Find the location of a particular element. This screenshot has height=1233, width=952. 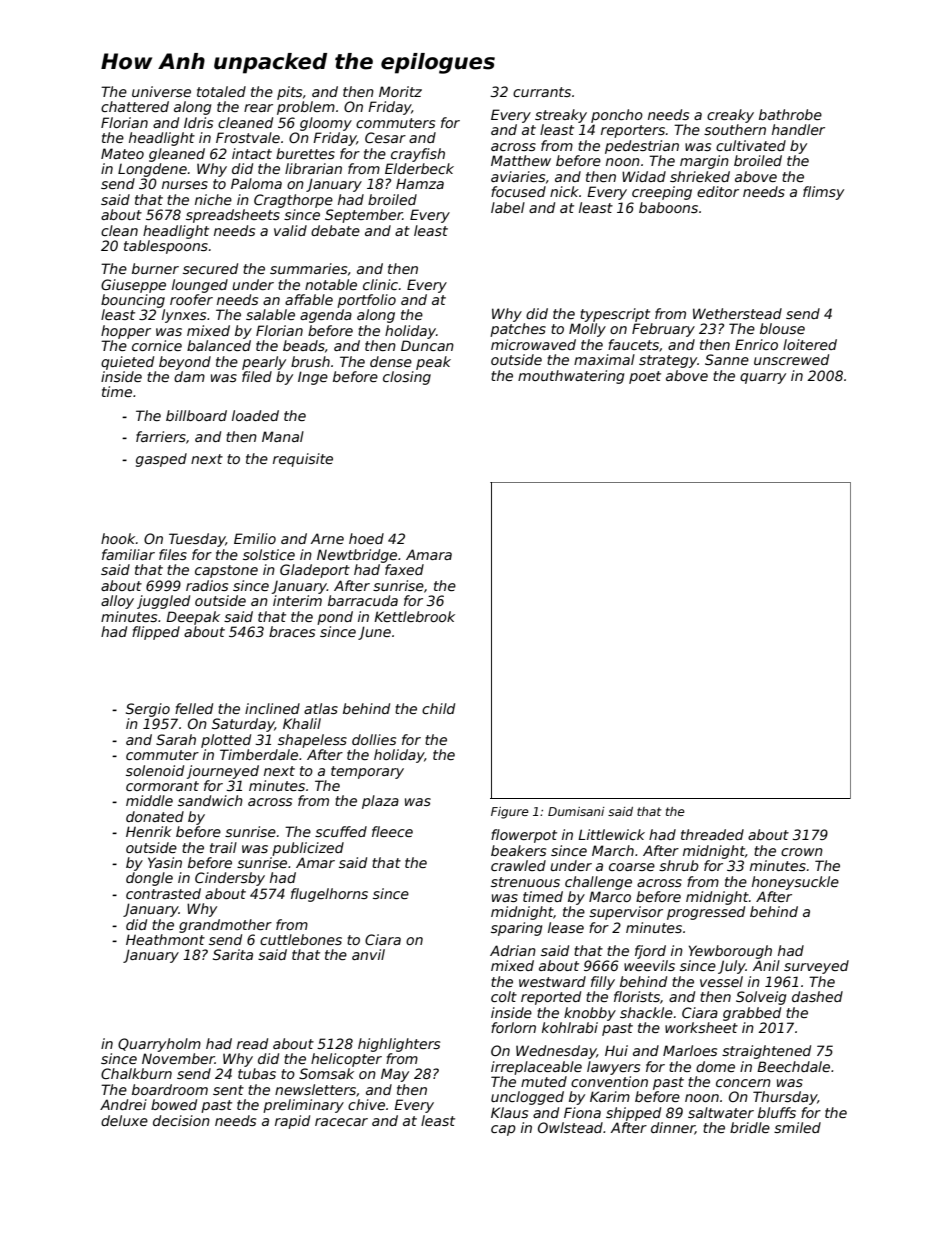

crown is located at coordinates (802, 852).
